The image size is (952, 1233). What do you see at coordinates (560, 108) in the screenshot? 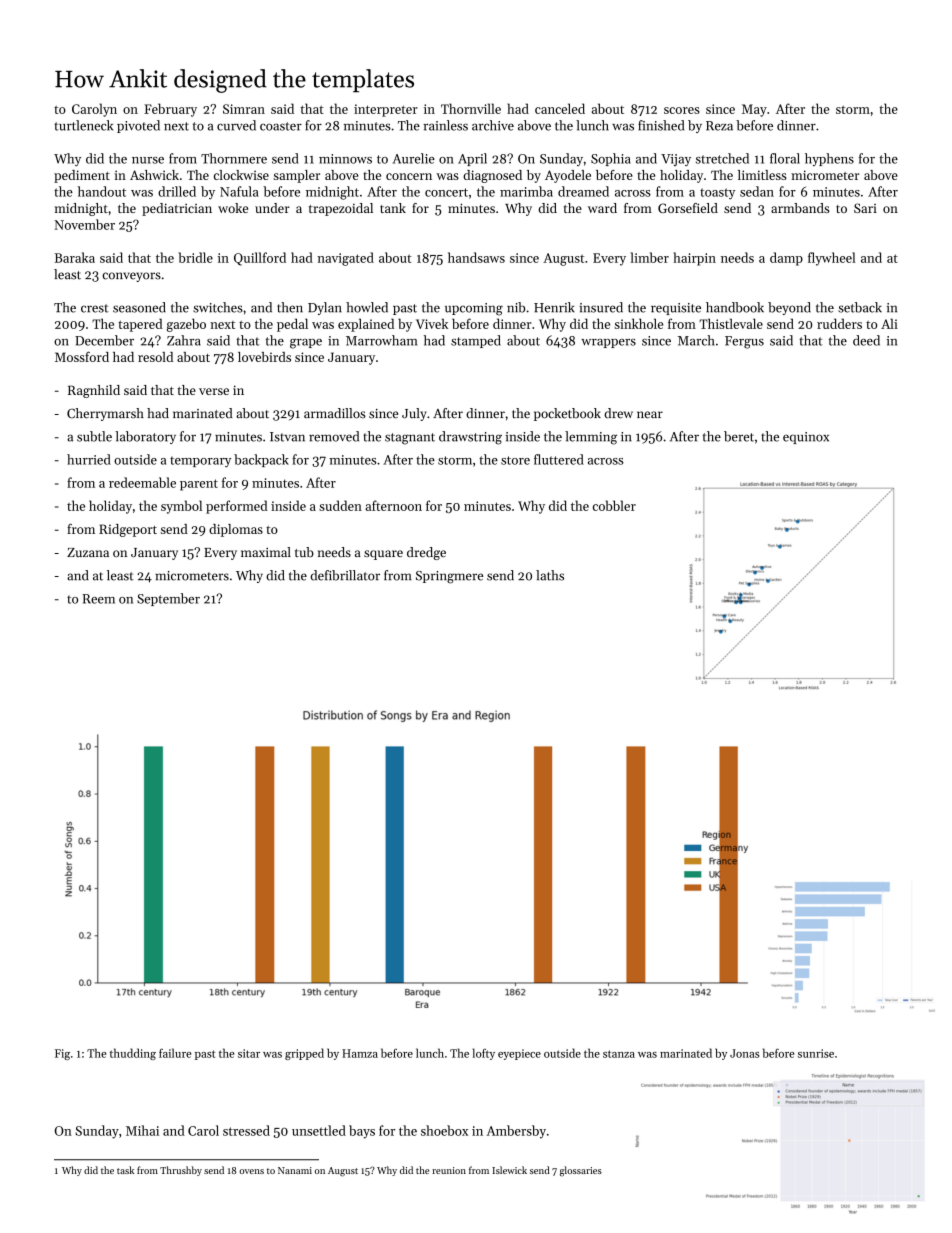
I see `canceled` at bounding box center [560, 108].
